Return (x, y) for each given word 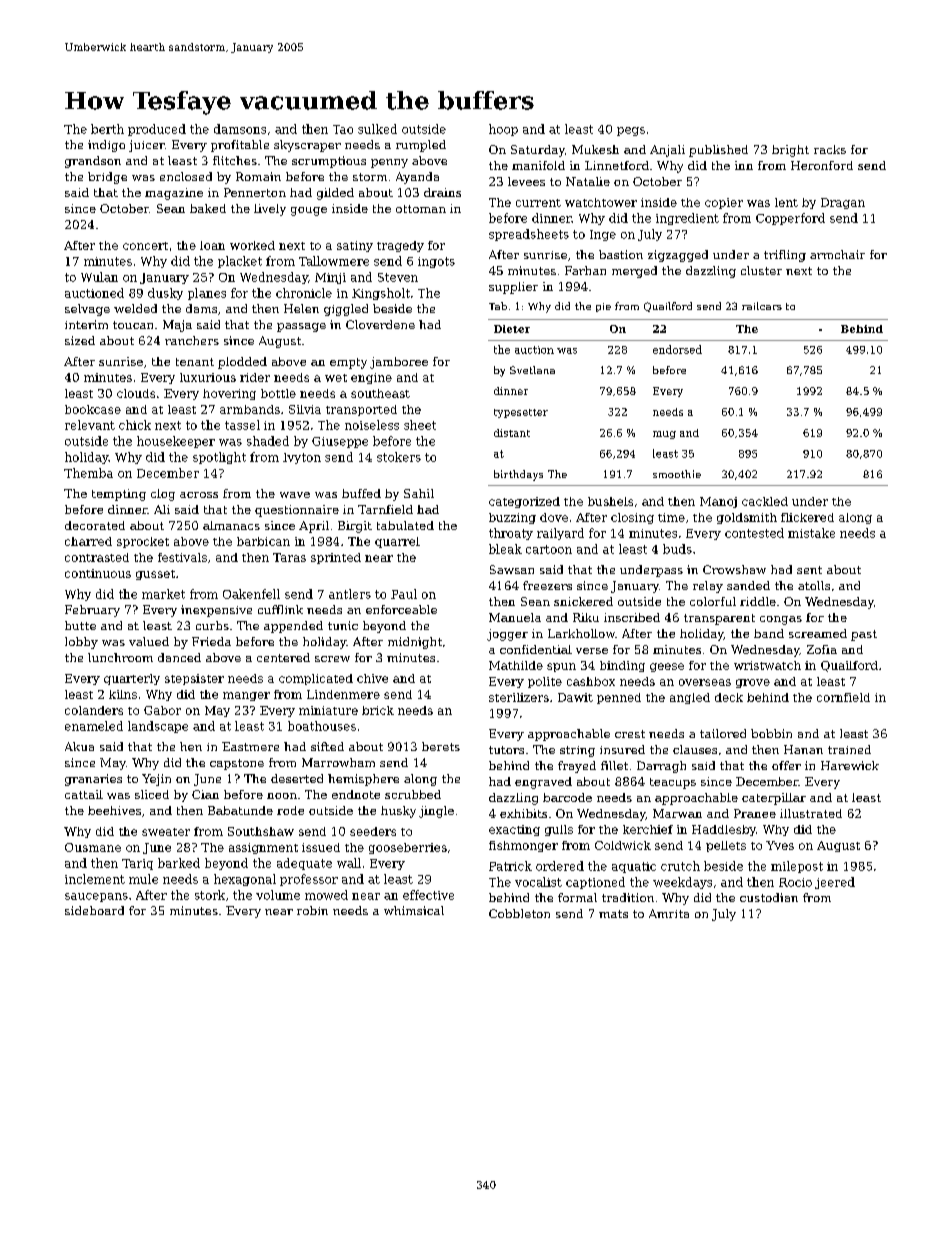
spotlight (219, 458)
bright (790, 151)
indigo (106, 146)
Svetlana (532, 370)
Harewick (850, 765)
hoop (503, 130)
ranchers (192, 340)
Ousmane (93, 847)
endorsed (677, 349)
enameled (94, 726)
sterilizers (519, 697)
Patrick (510, 866)
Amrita (669, 913)
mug (664, 435)
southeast (380, 393)
